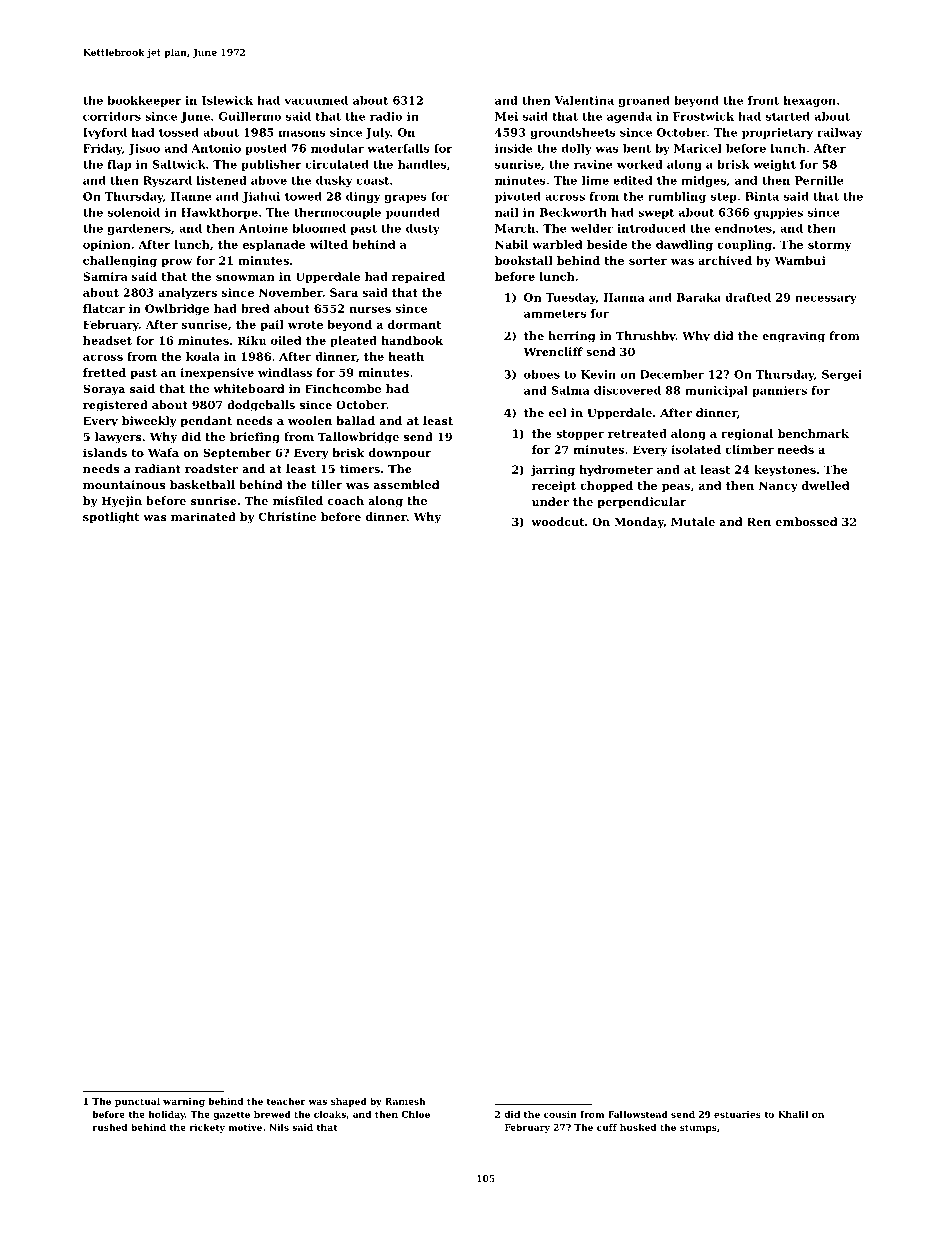  Describe the element at coordinates (793, 1114) in the document. I see `Khalil` at that location.
